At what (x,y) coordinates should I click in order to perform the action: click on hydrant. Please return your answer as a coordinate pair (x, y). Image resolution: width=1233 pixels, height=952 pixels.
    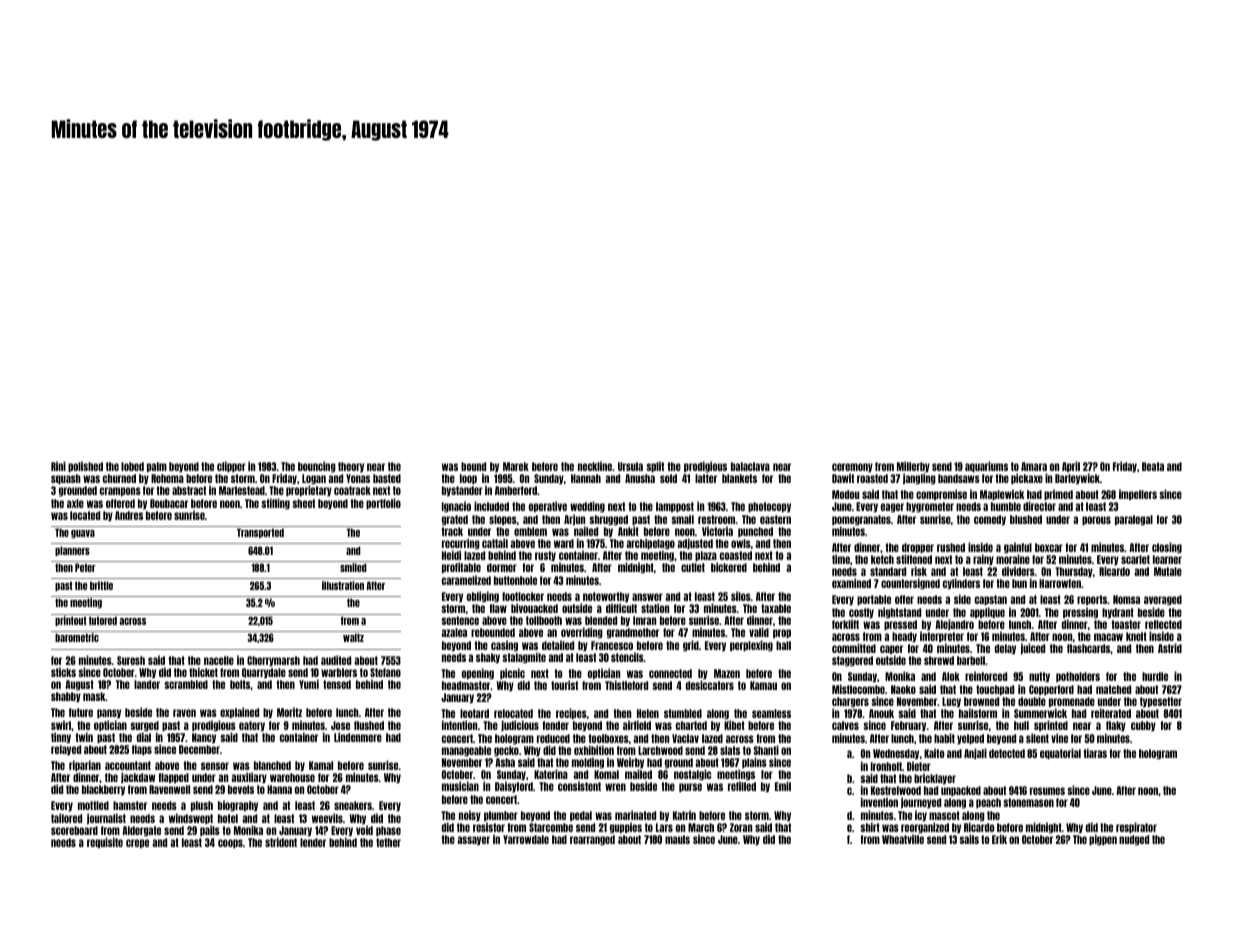
    Looking at the image, I should click on (1118, 613).
